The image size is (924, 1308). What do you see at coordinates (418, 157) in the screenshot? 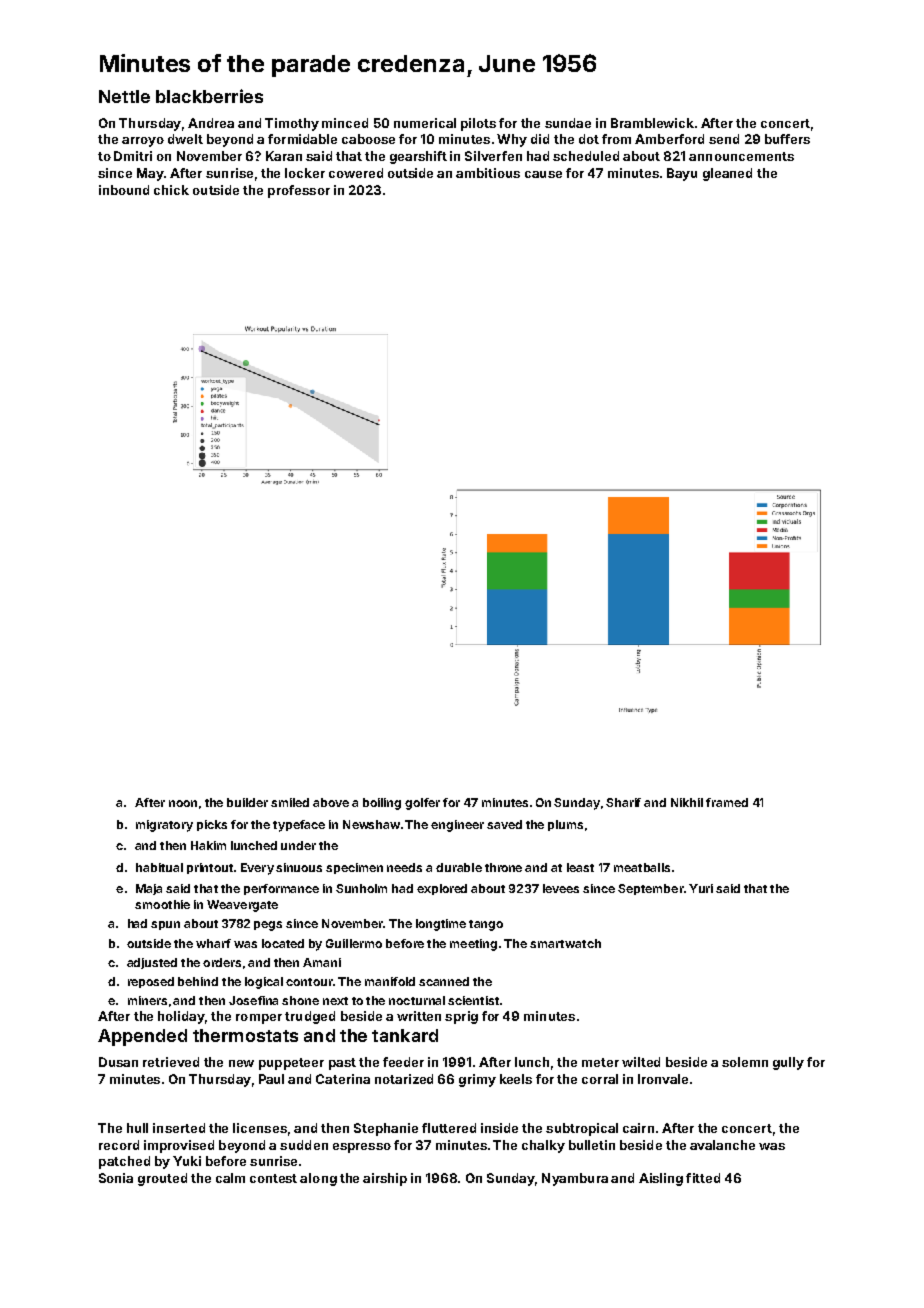
I see `gearshift` at bounding box center [418, 157].
